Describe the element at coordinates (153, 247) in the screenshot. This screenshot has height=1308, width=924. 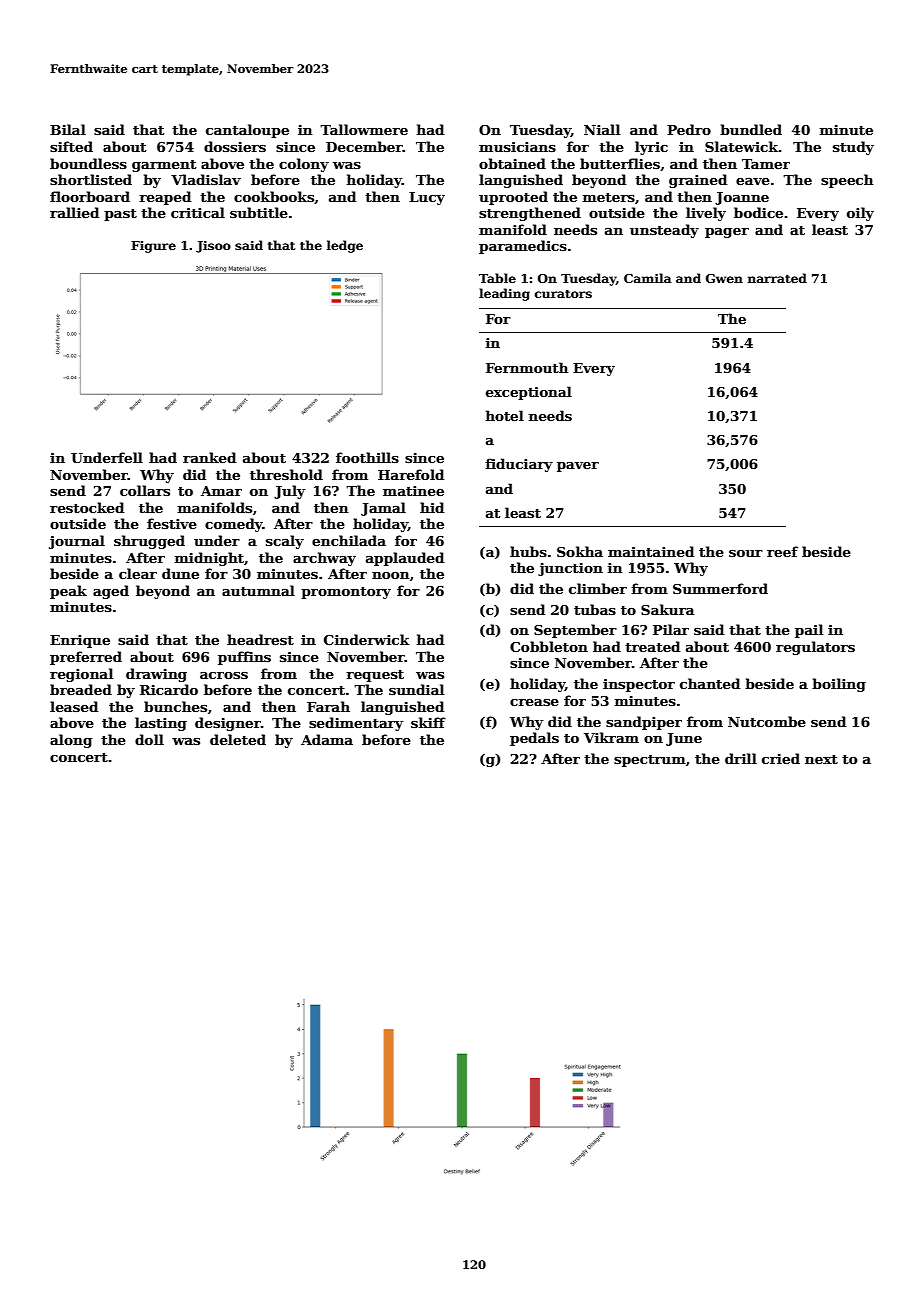
I see `Figure` at that location.
